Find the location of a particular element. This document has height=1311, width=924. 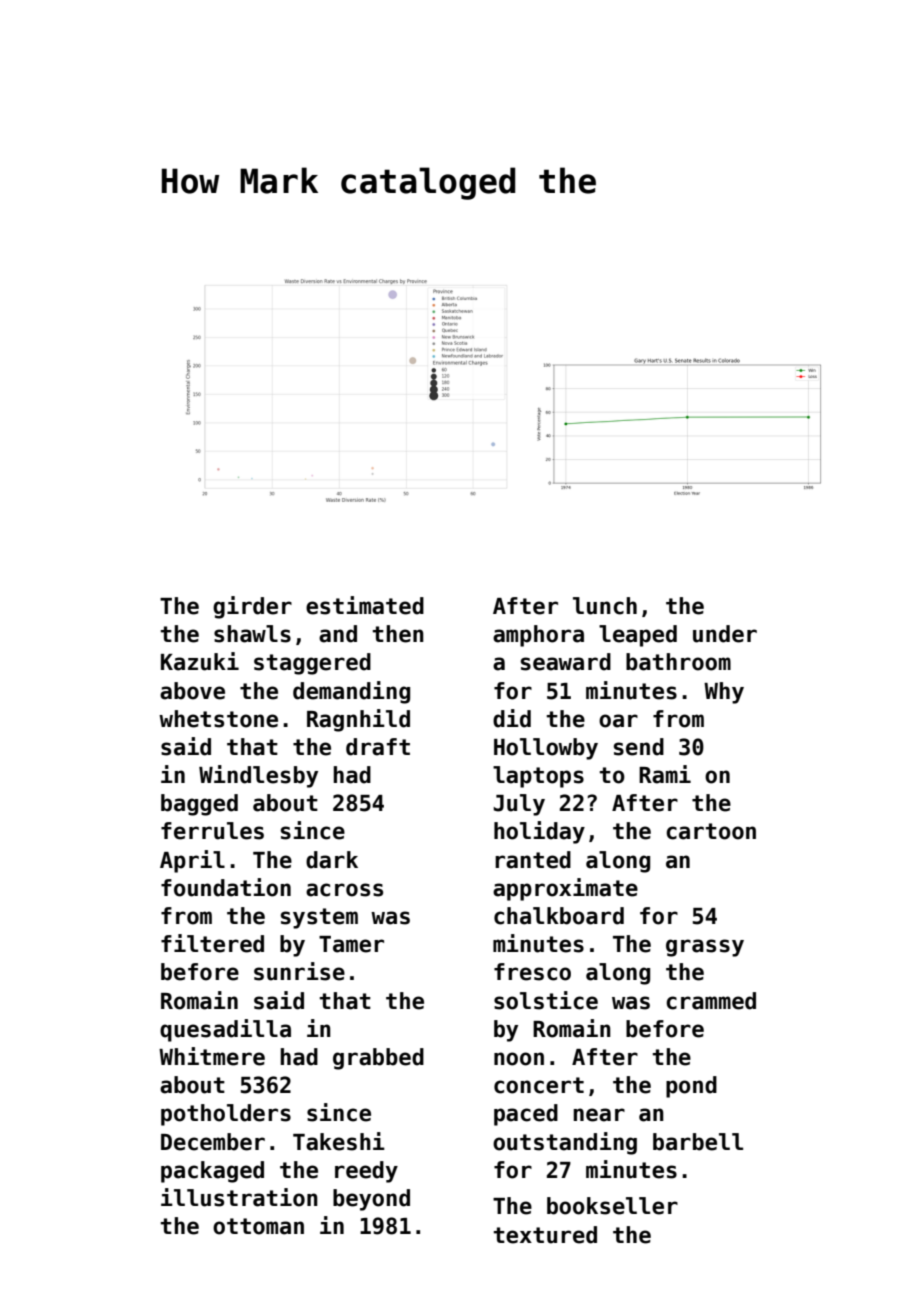

send is located at coordinates (639, 747).
